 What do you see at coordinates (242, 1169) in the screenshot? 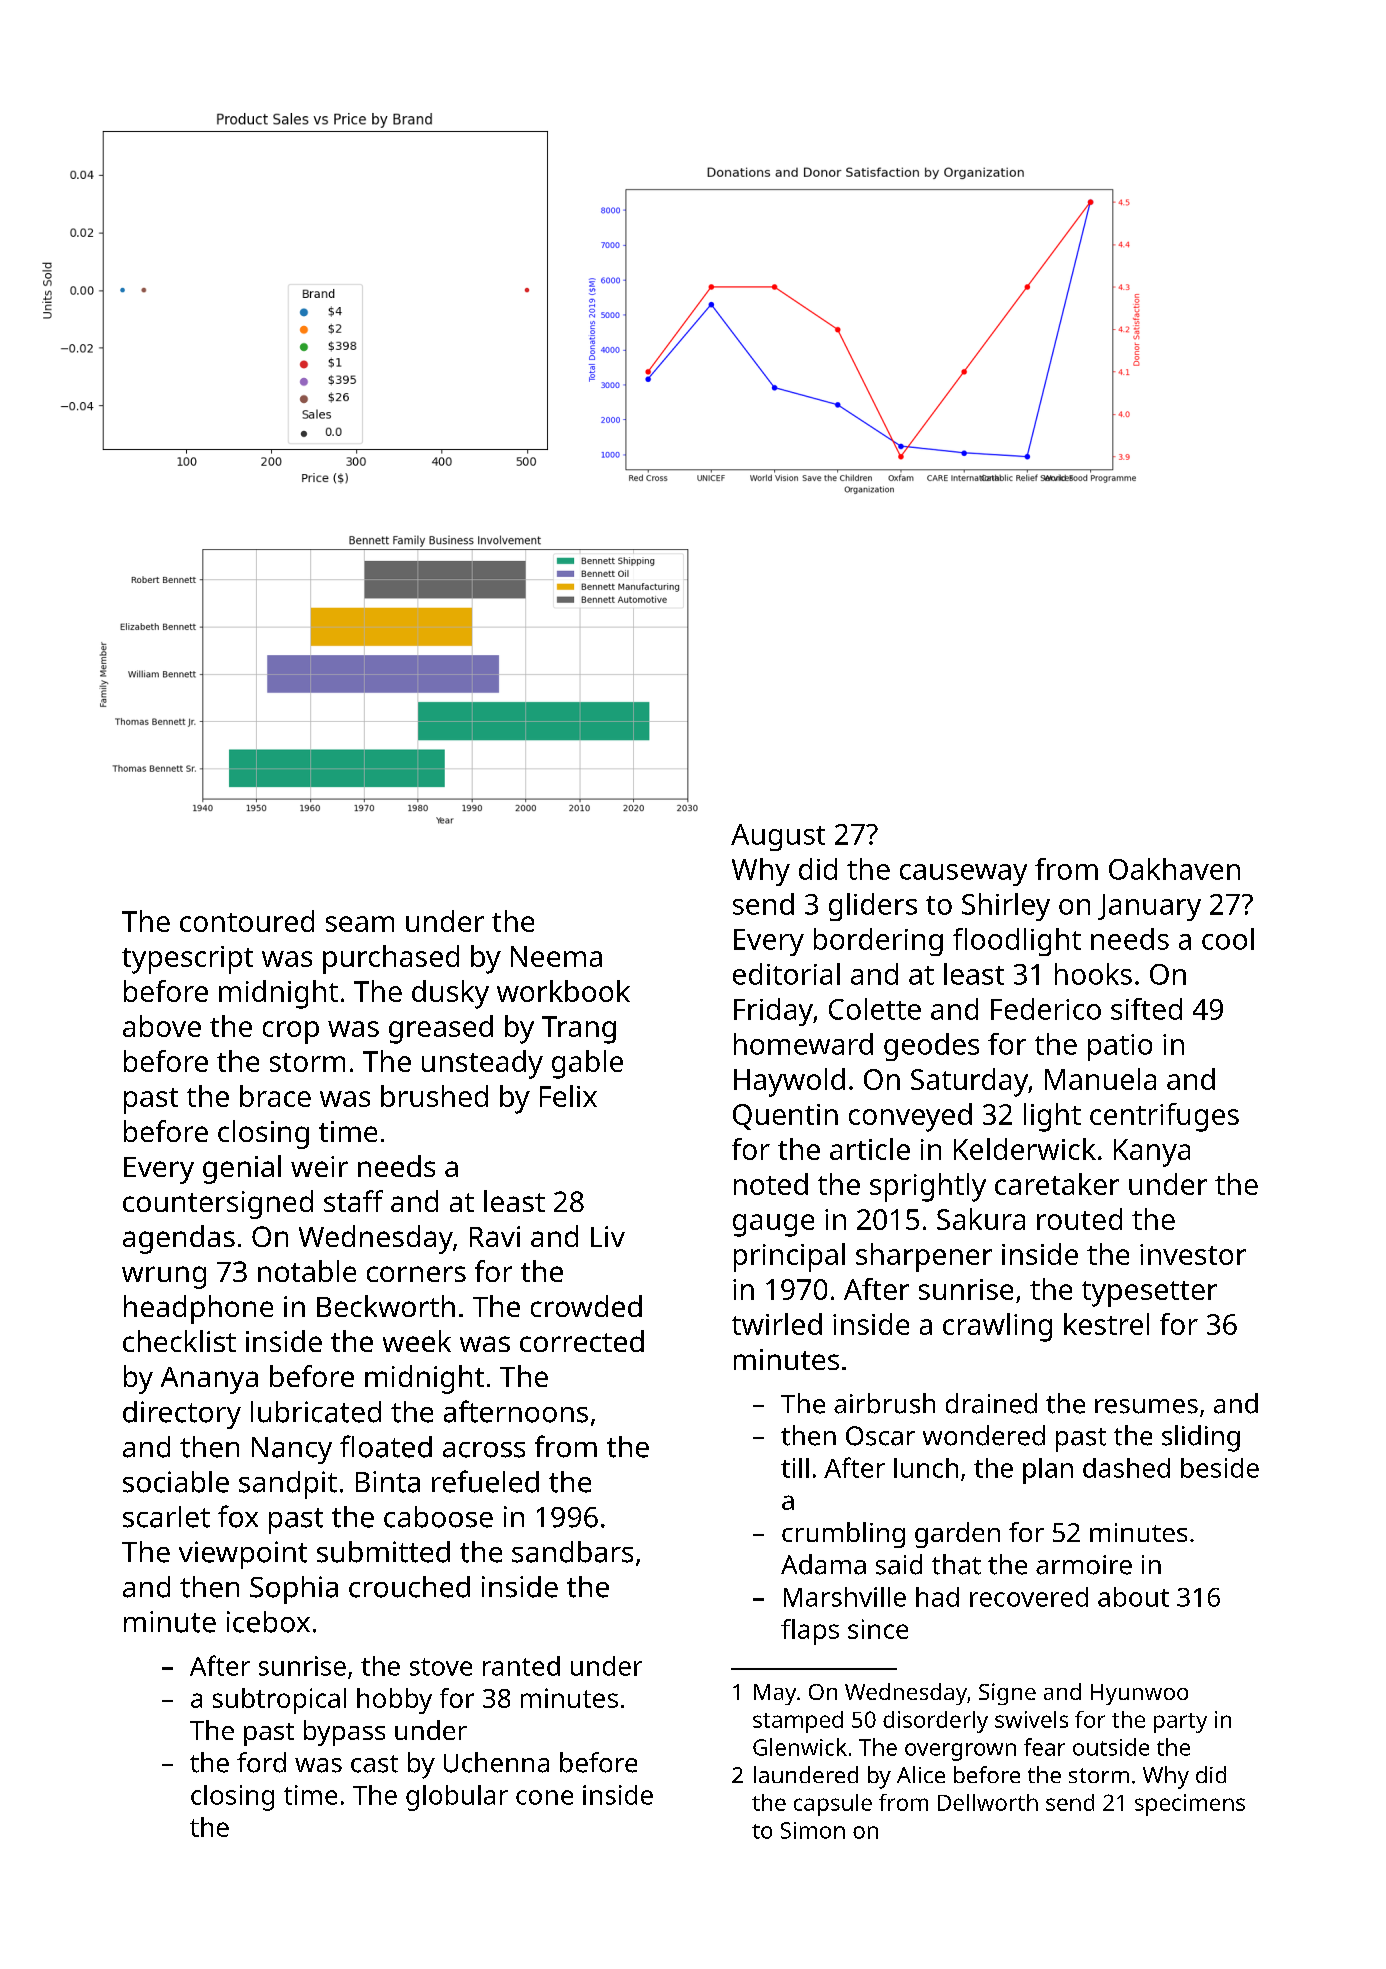
I see `genial` at bounding box center [242, 1169].
